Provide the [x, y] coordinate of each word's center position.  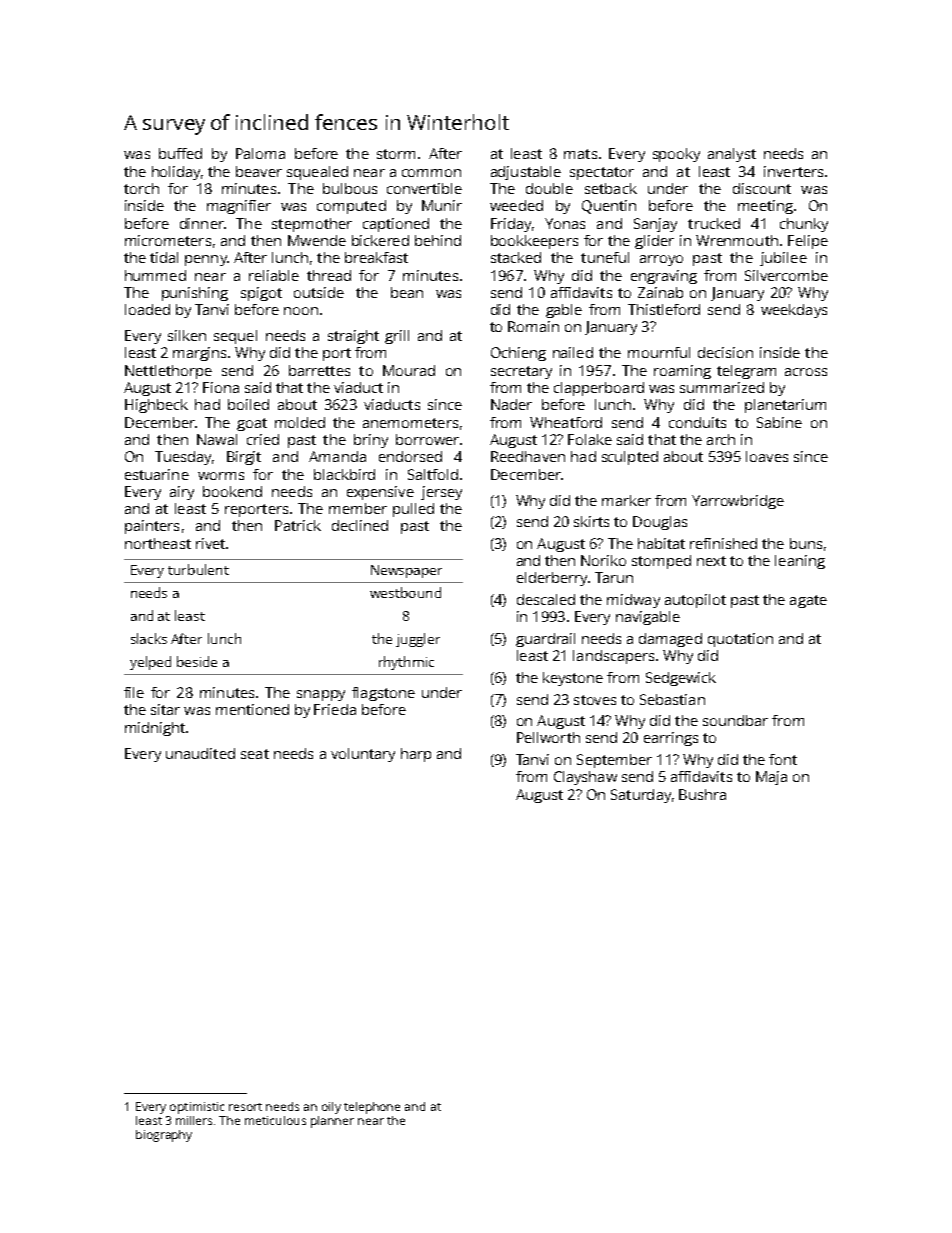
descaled [546, 599]
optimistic [197, 1108]
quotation [740, 640]
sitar [165, 709]
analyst [732, 155]
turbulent [198, 569]
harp [416, 755]
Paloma [260, 153]
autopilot [695, 601]
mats [580, 154]
